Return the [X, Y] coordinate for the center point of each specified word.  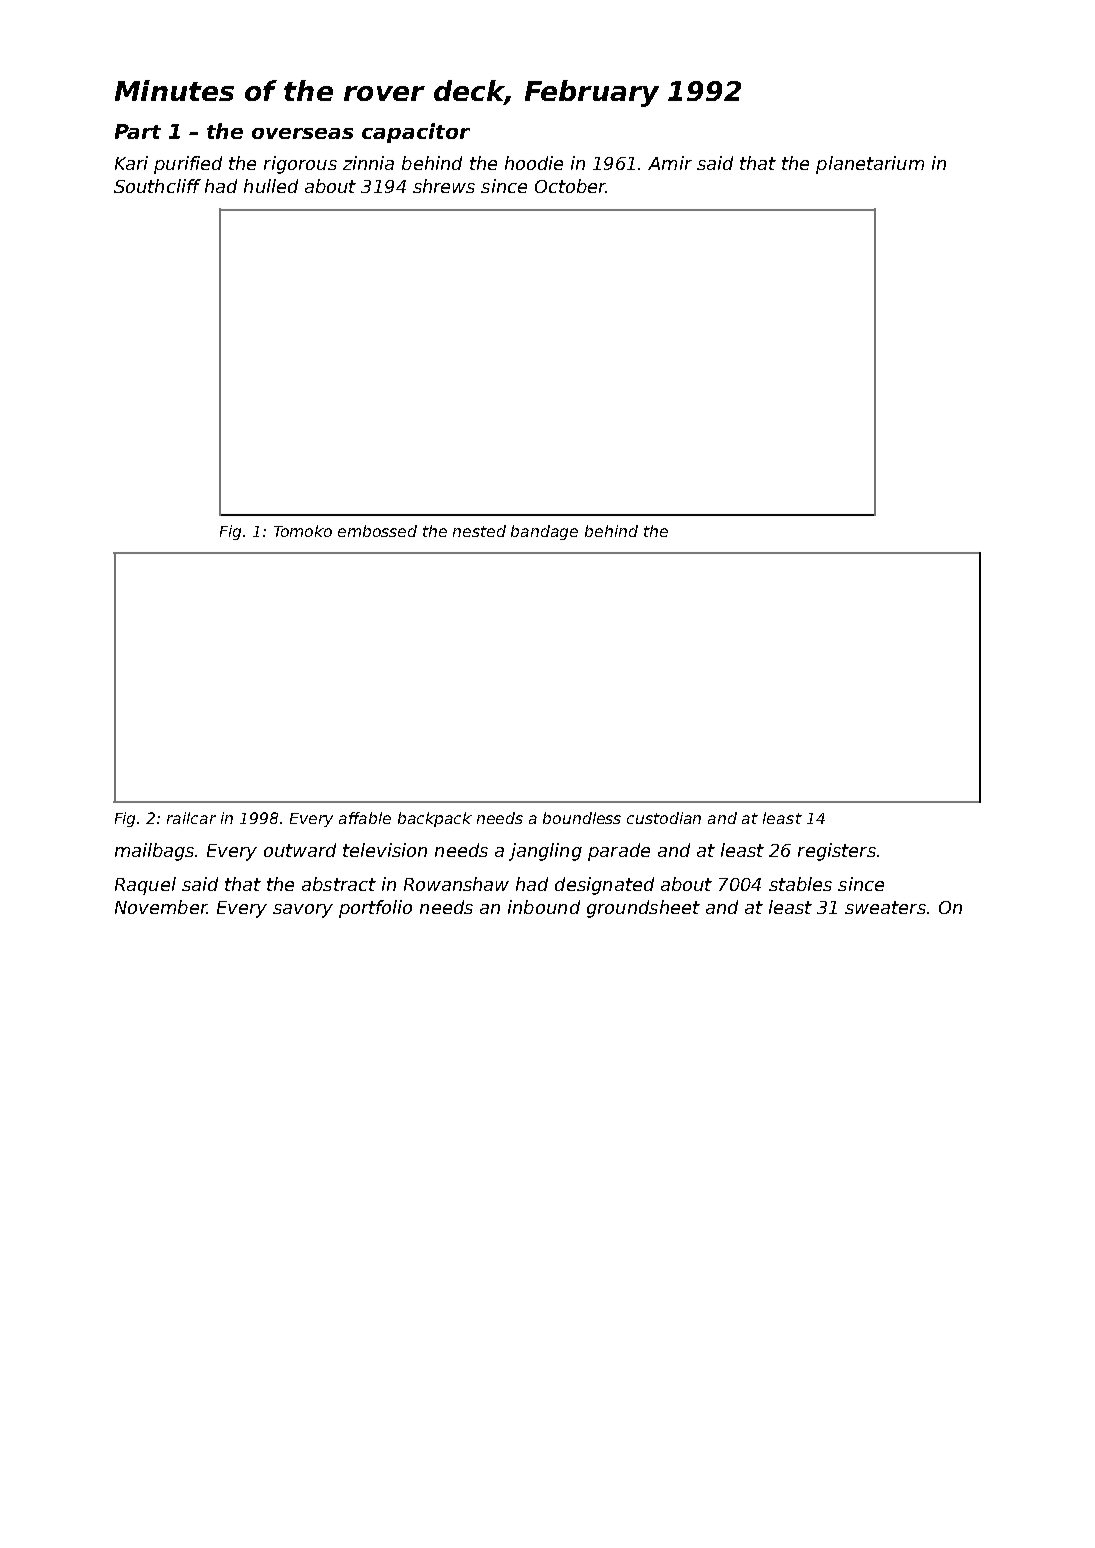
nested [479, 531]
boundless [582, 818]
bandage [544, 532]
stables [800, 884]
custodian [664, 818]
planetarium [870, 165]
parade [619, 852]
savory [303, 911]
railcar [191, 818]
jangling [545, 852]
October [570, 186]
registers [837, 852]
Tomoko [303, 531]
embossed [377, 531]
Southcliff [157, 186]
